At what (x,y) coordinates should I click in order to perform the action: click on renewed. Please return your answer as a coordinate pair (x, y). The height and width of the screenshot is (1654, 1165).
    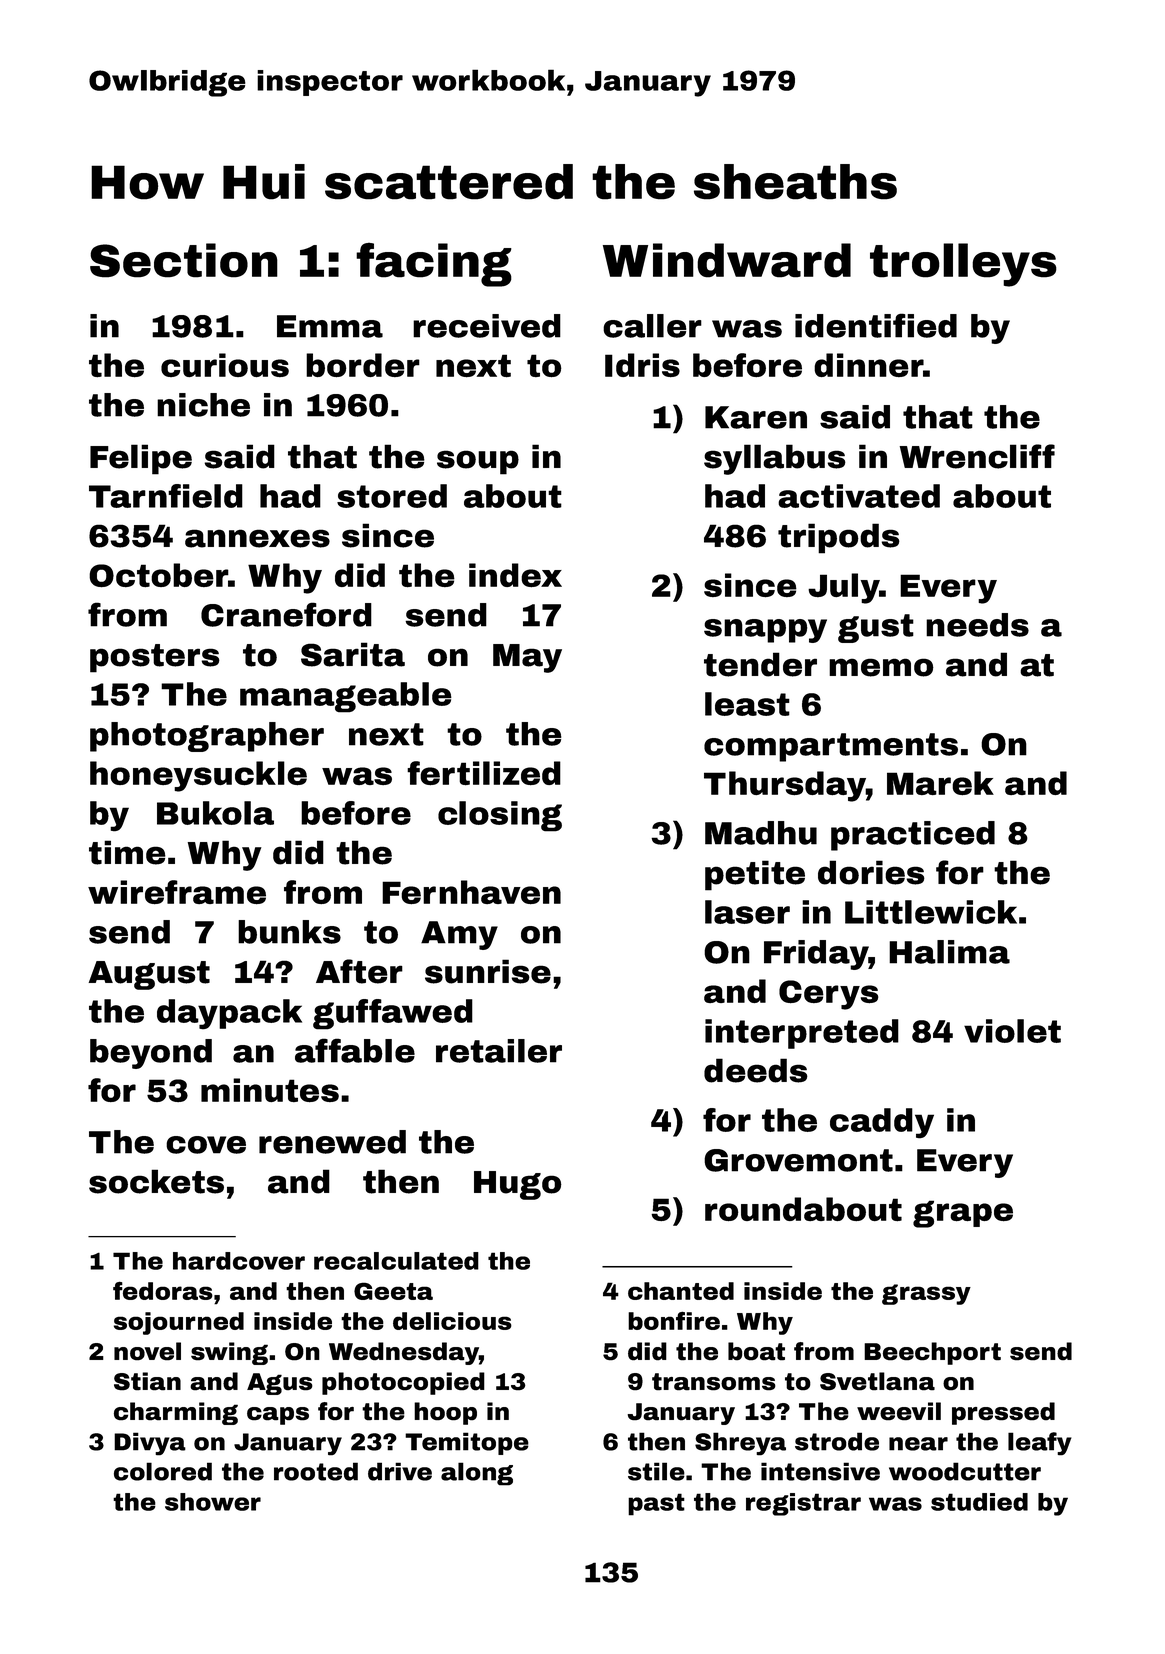
    Looking at the image, I should click on (332, 1142).
